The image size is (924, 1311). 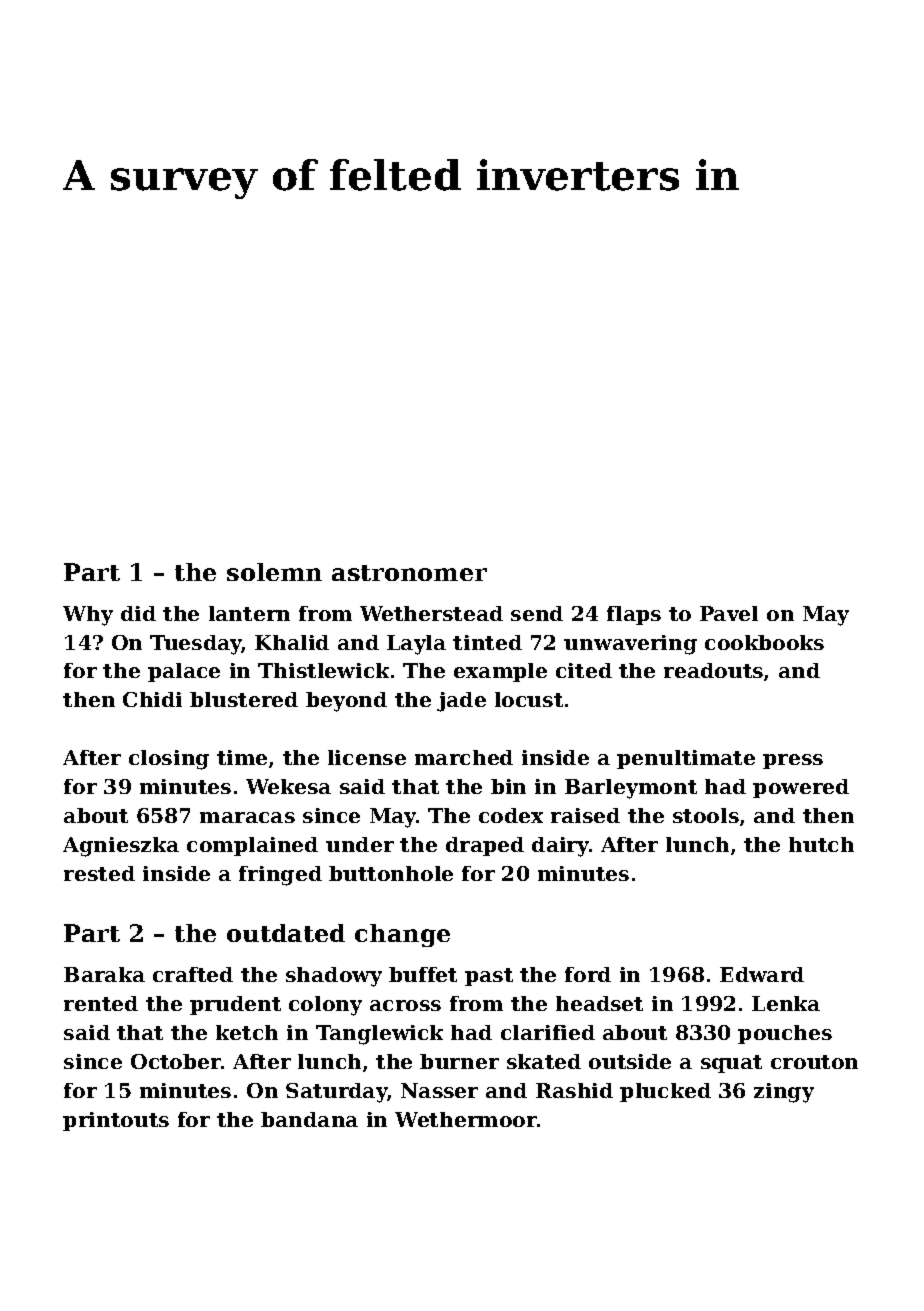 What do you see at coordinates (409, 573) in the screenshot?
I see `astronomer` at bounding box center [409, 573].
